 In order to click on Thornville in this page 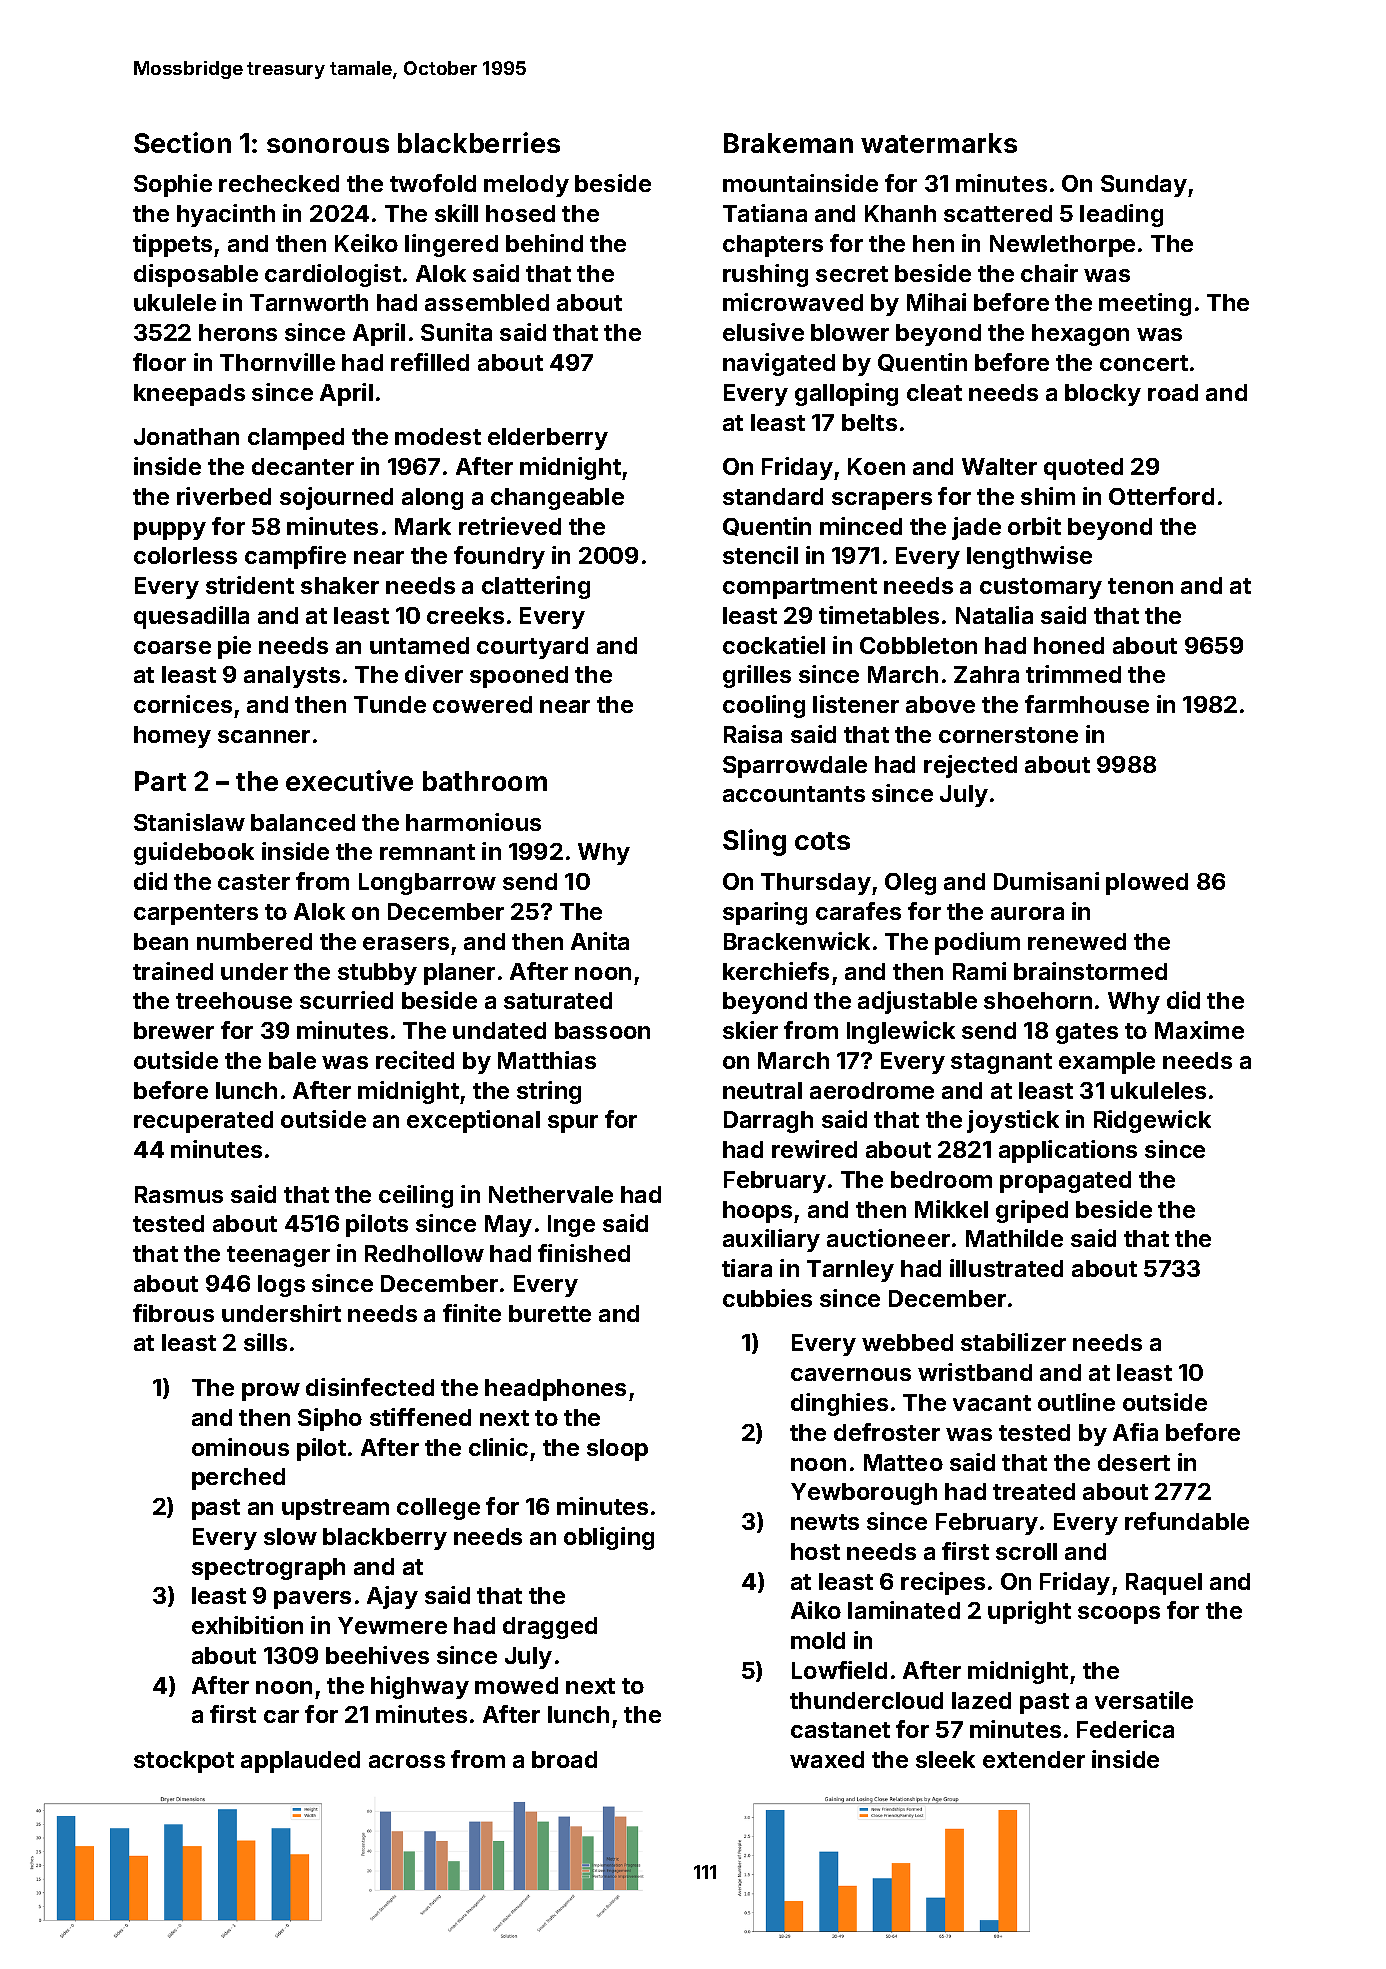, I will do `click(277, 362)`.
